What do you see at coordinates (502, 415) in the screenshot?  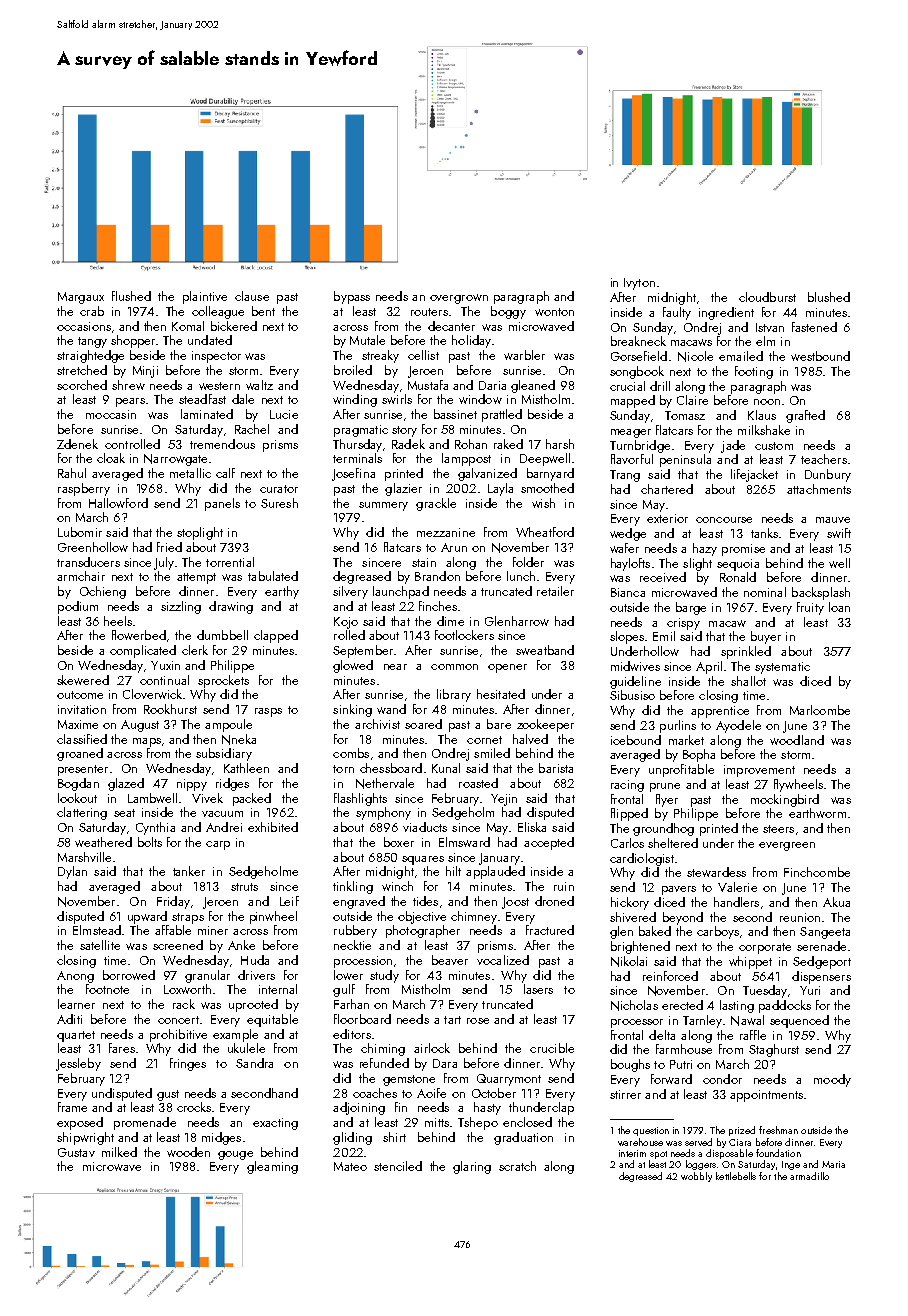 I see `prattled` at bounding box center [502, 415].
